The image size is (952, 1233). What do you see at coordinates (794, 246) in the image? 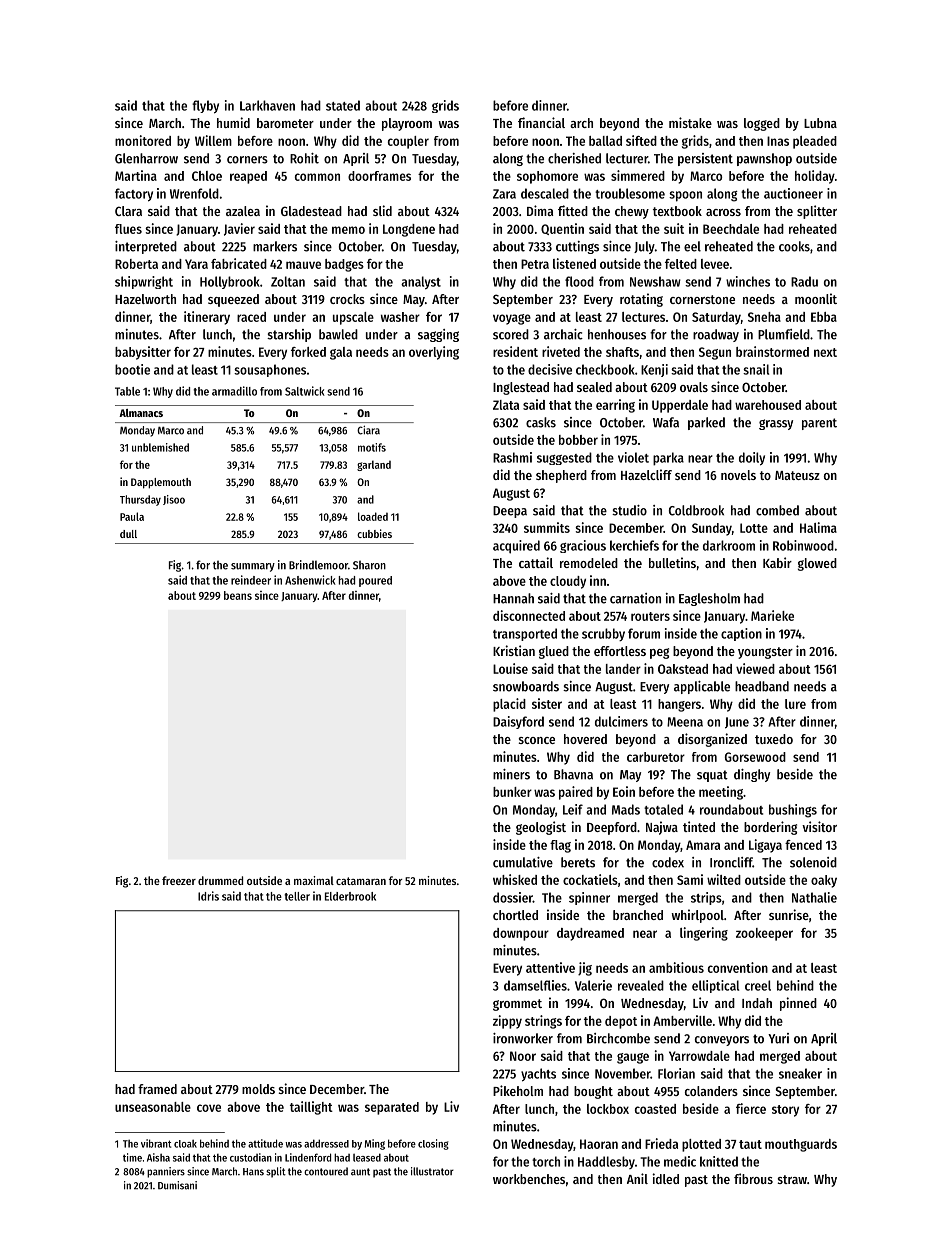
I see `cooks` at bounding box center [794, 246].
